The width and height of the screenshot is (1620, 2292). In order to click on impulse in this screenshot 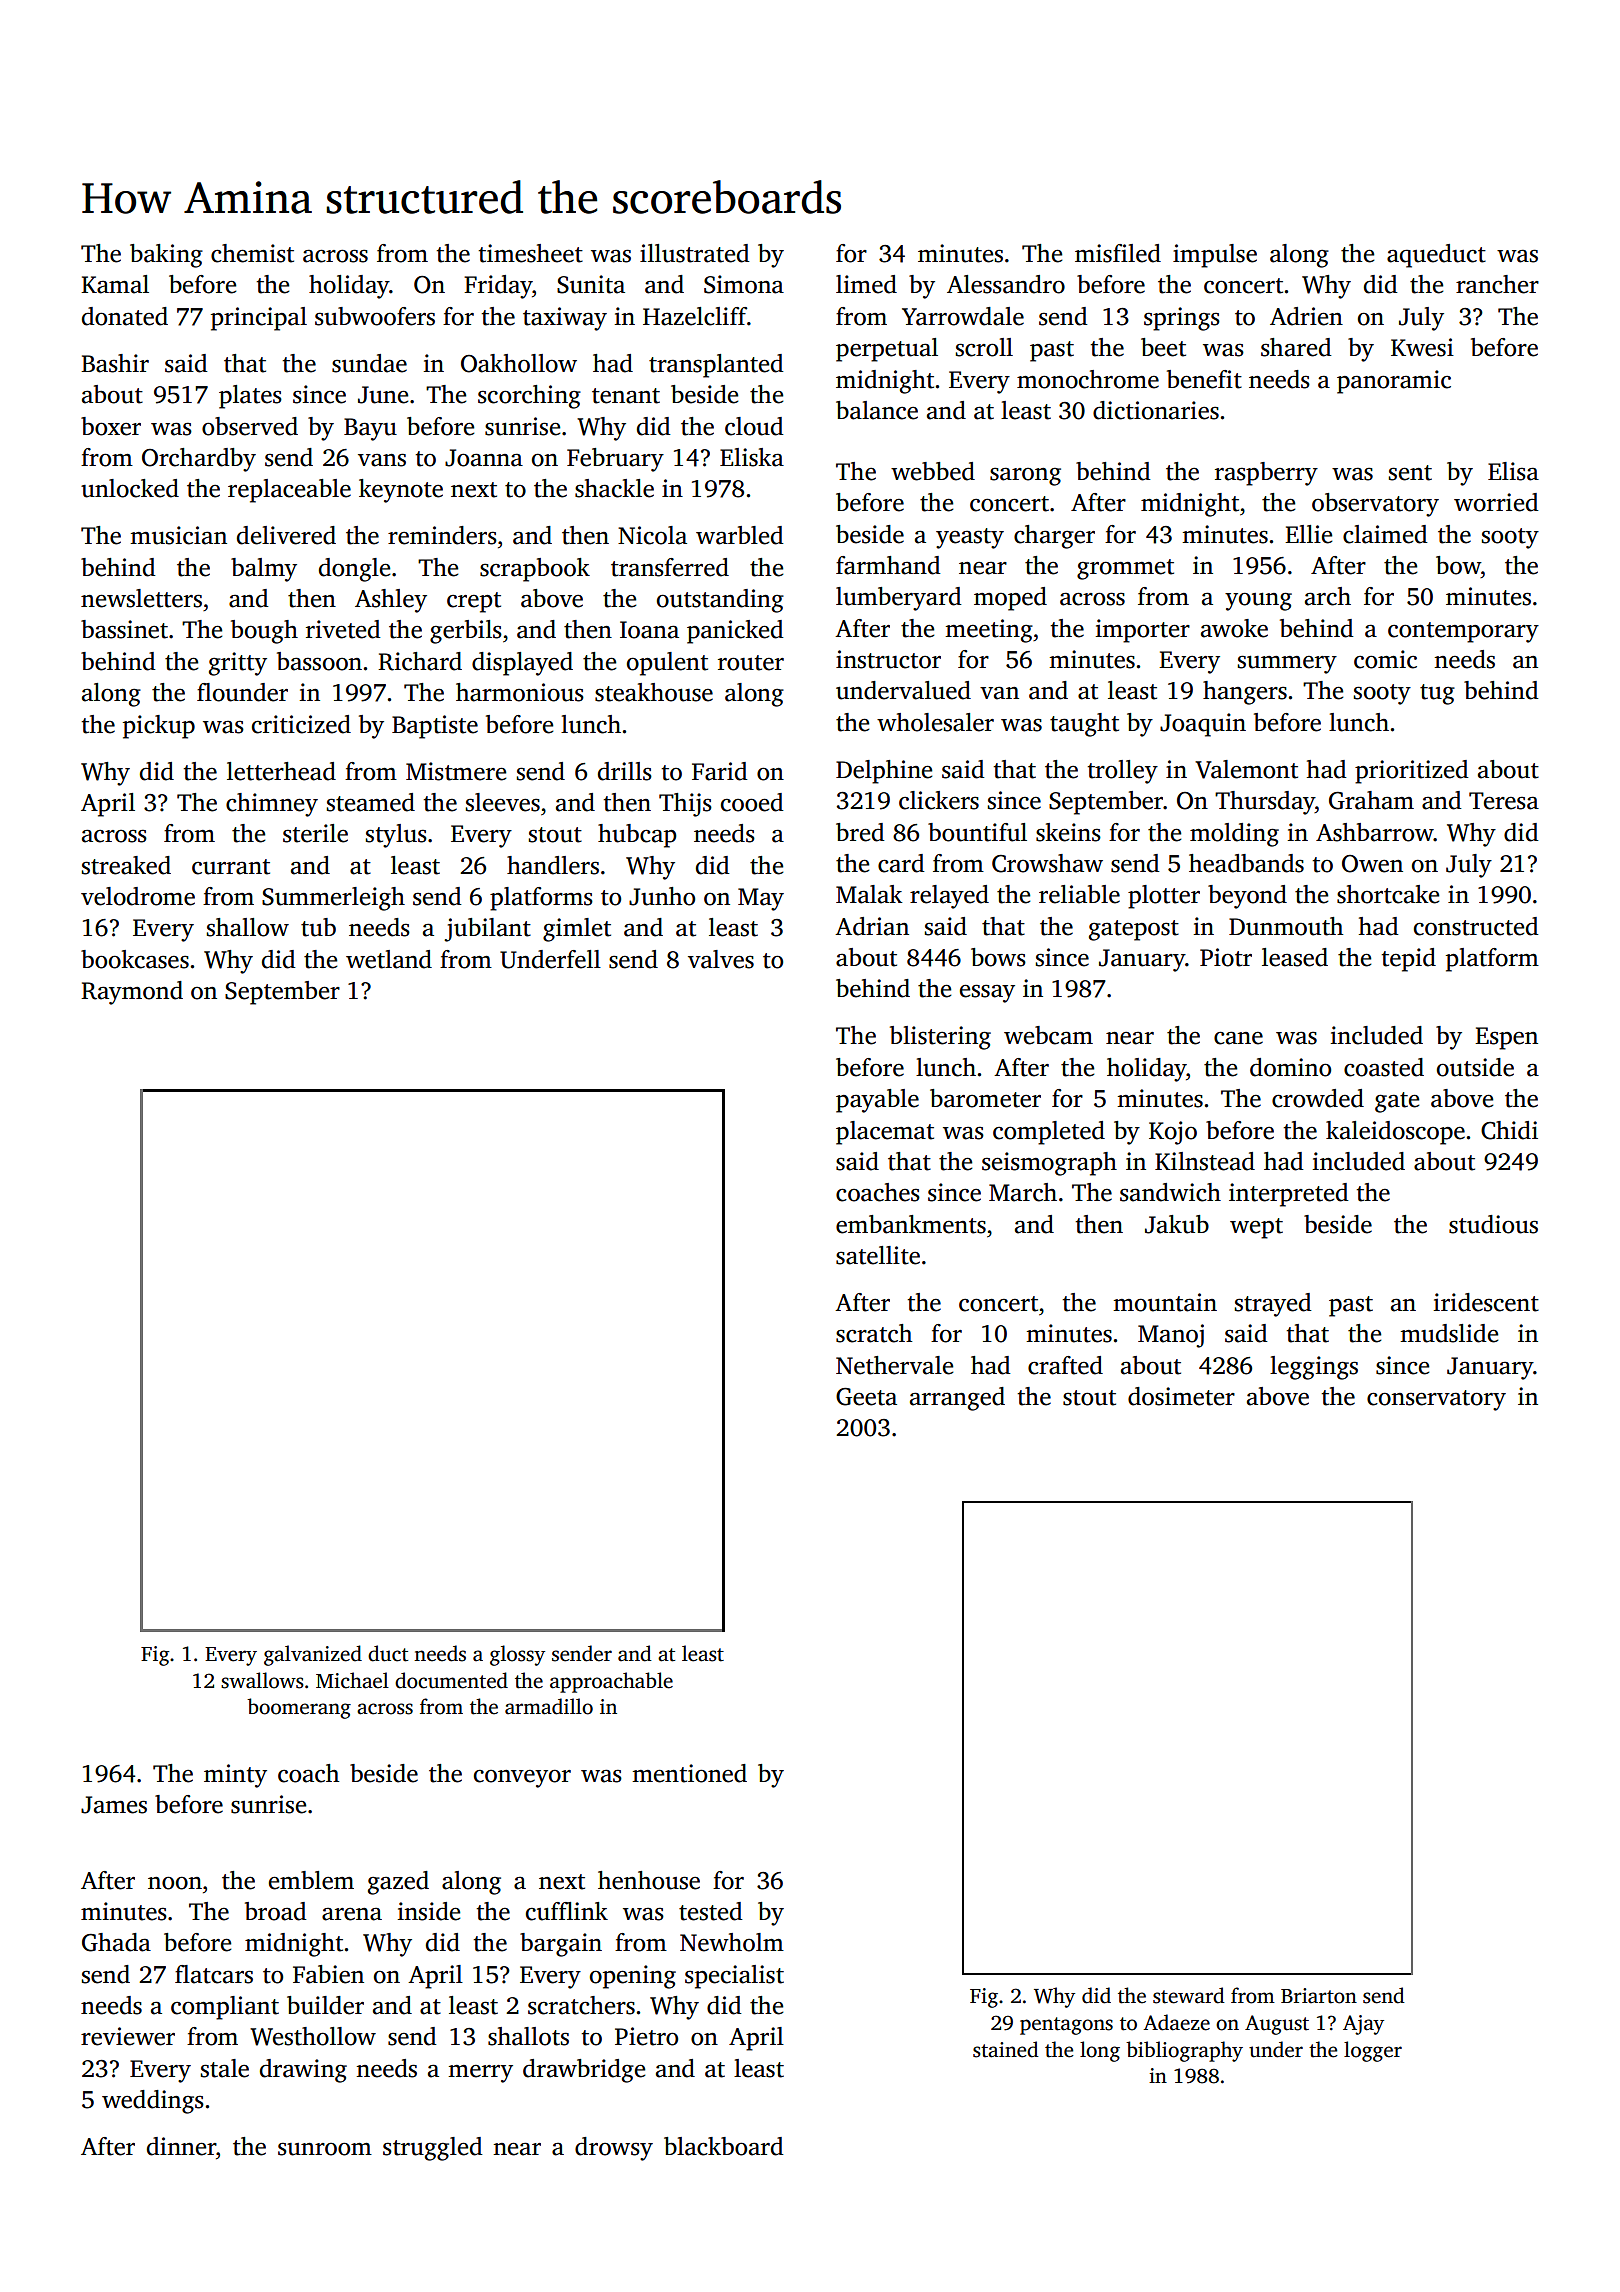, I will do `click(1215, 256)`.
